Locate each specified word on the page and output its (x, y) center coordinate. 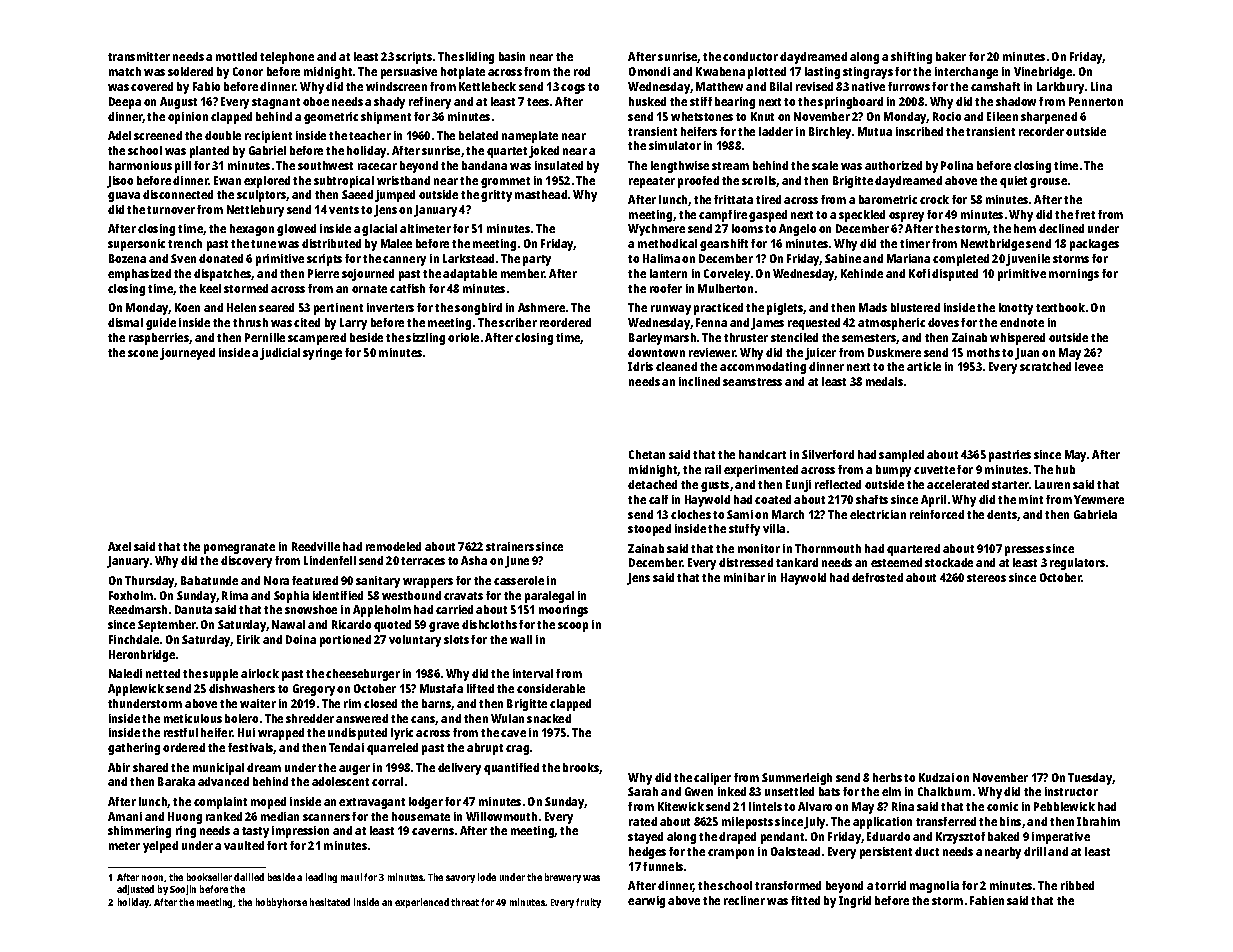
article (924, 366)
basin (512, 56)
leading (321, 878)
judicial (280, 354)
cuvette (934, 470)
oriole (463, 337)
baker (951, 56)
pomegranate (239, 548)
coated (773, 499)
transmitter (139, 56)
